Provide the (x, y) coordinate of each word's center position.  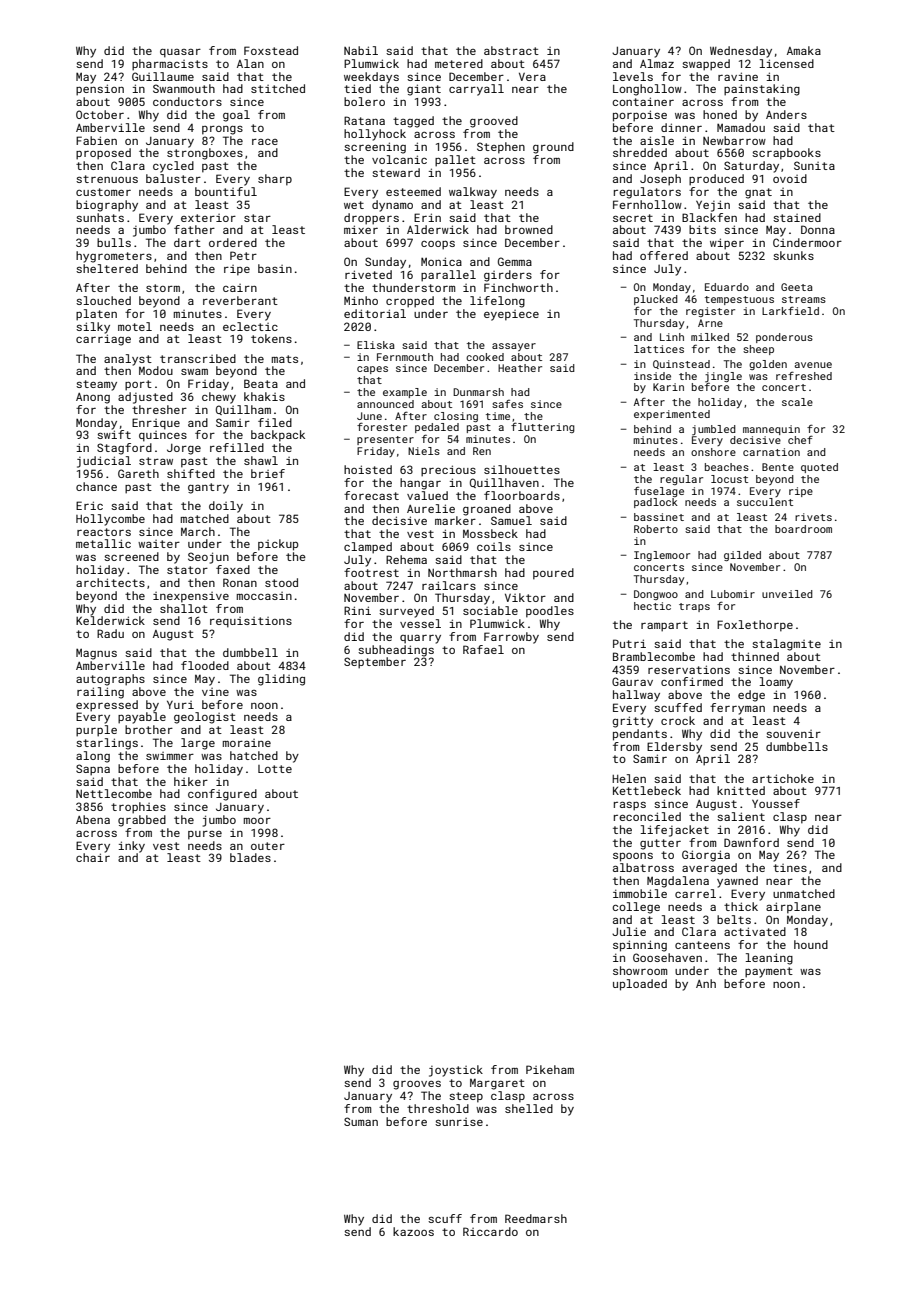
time (498, 416)
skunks (793, 255)
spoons (633, 857)
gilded (742, 556)
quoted (819, 468)
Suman (361, 1121)
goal (236, 116)
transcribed (198, 358)
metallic (103, 543)
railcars (449, 585)
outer (268, 846)
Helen (629, 778)
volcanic (399, 159)
